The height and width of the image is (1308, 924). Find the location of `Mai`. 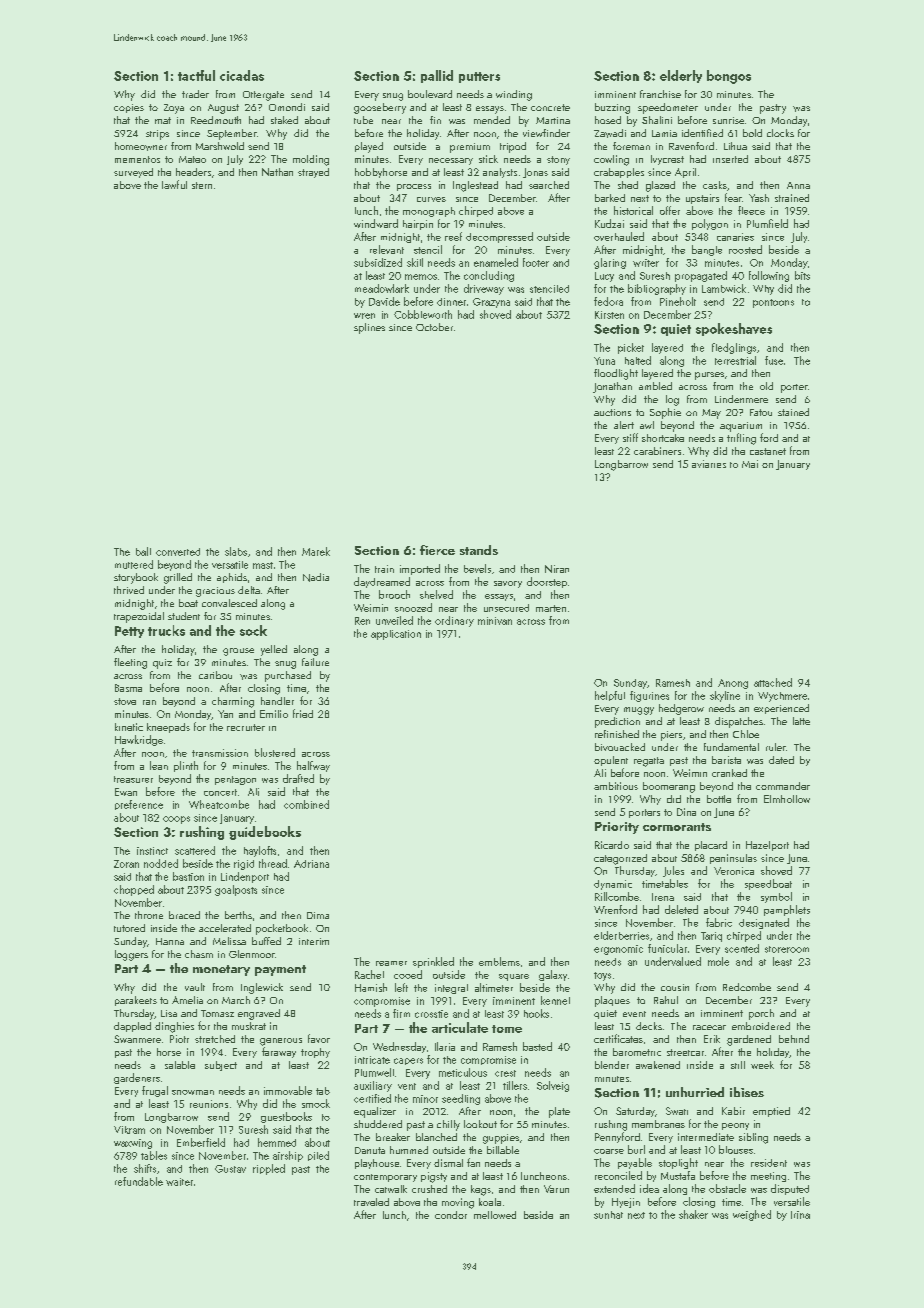

Mai is located at coordinates (750, 464).
